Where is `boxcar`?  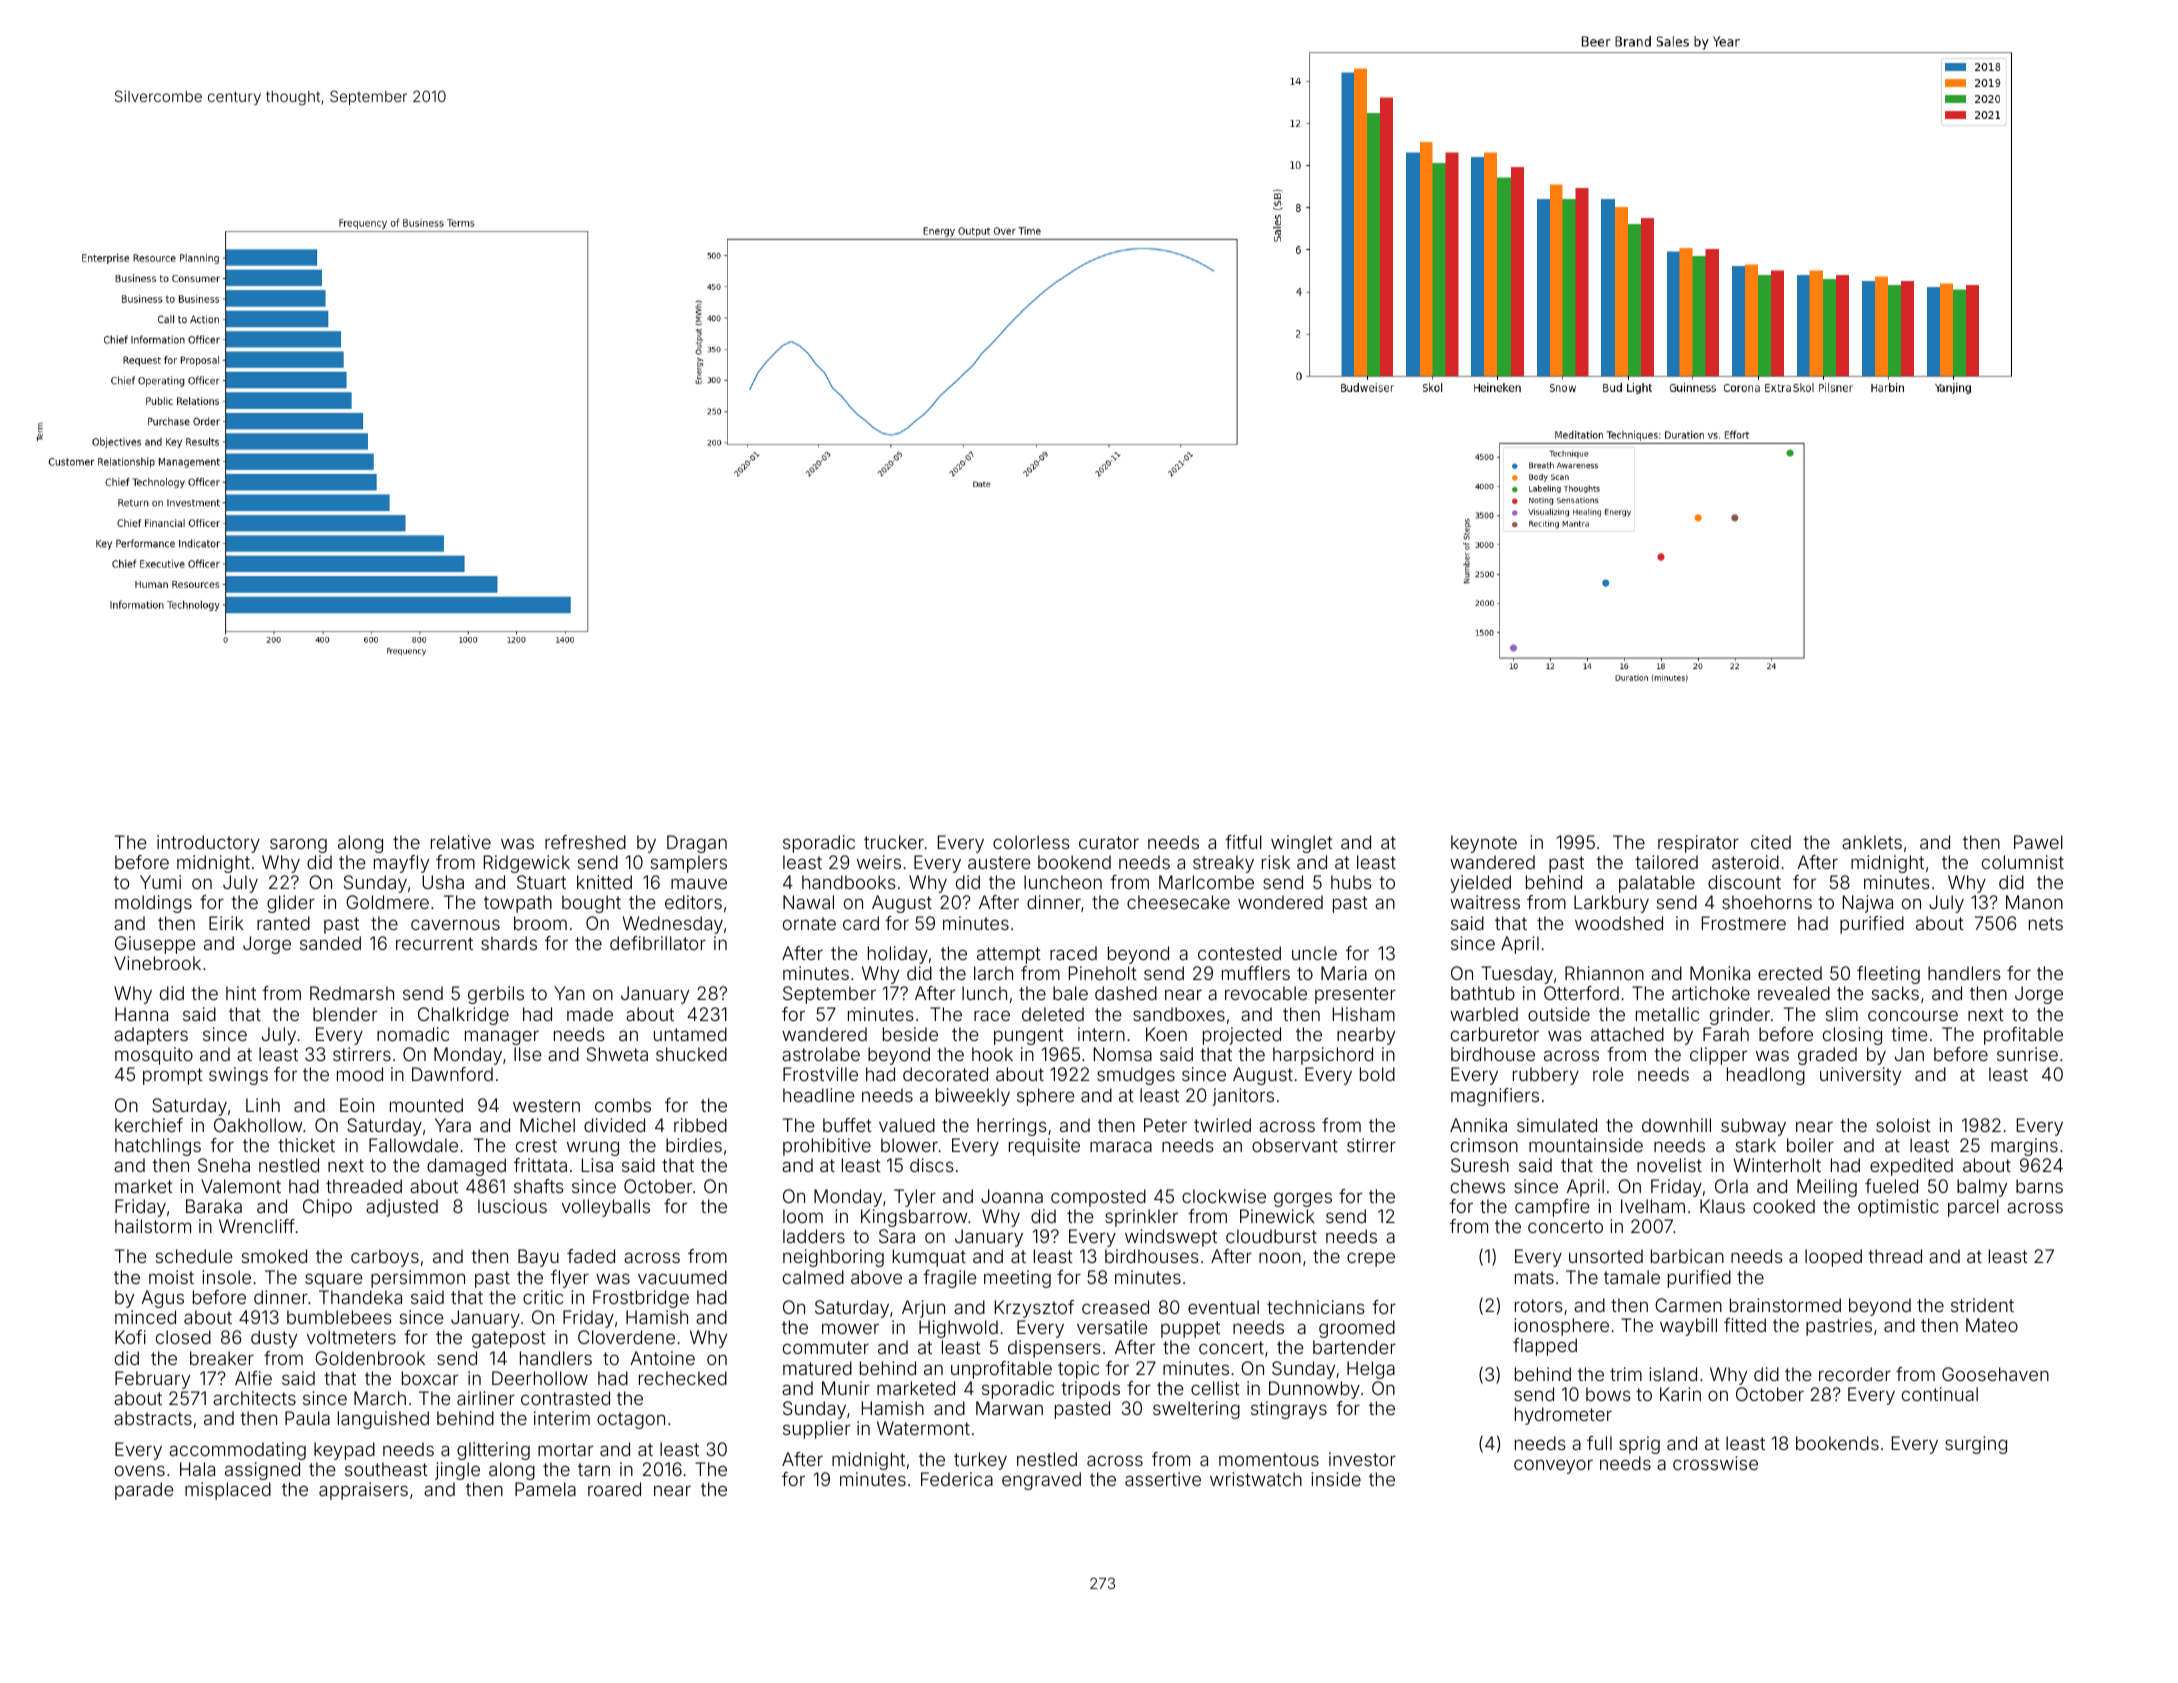 boxcar is located at coordinates (430, 1378).
